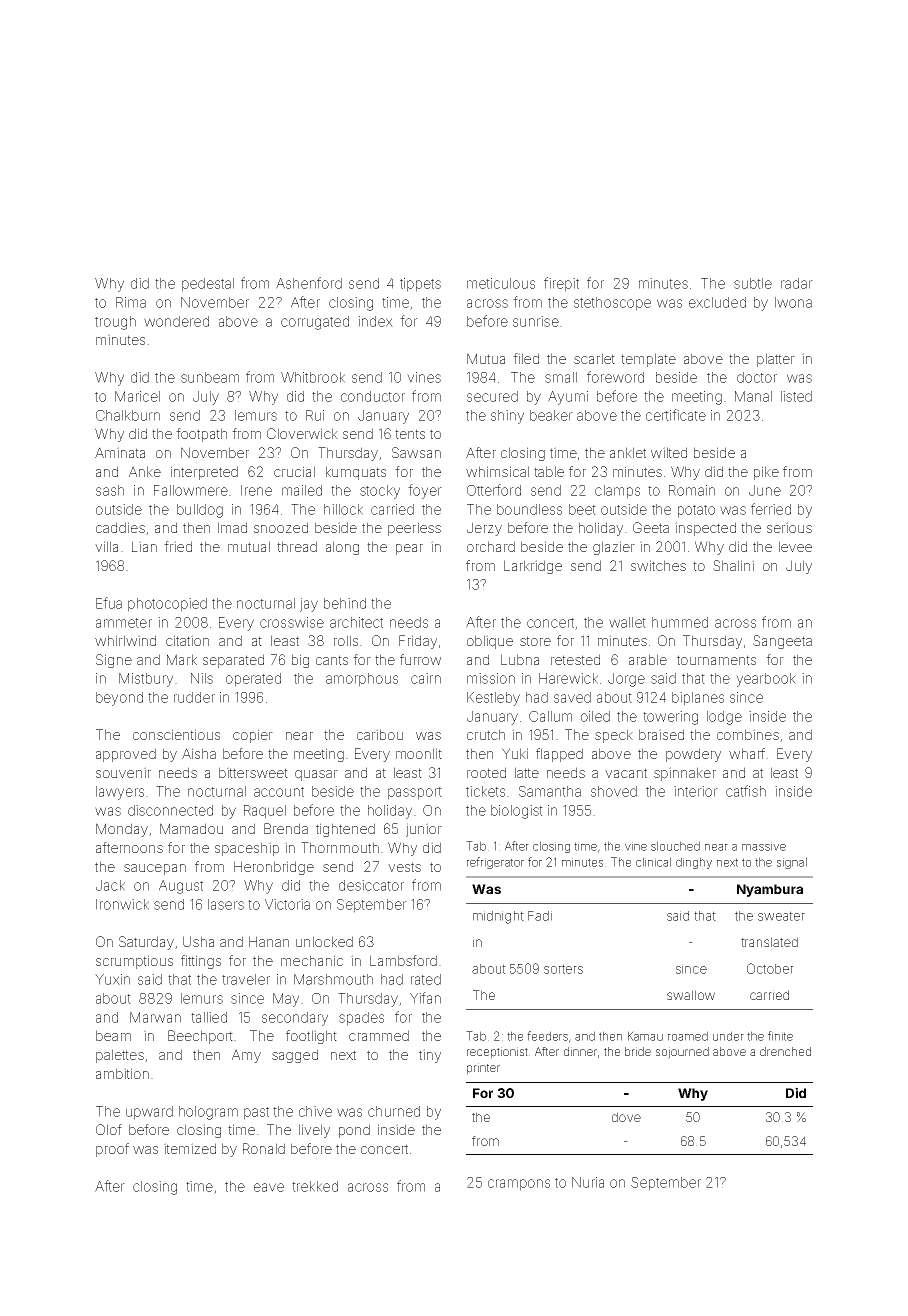 This image has height=1316, width=908. What do you see at coordinates (484, 529) in the image?
I see `Jerzy` at bounding box center [484, 529].
